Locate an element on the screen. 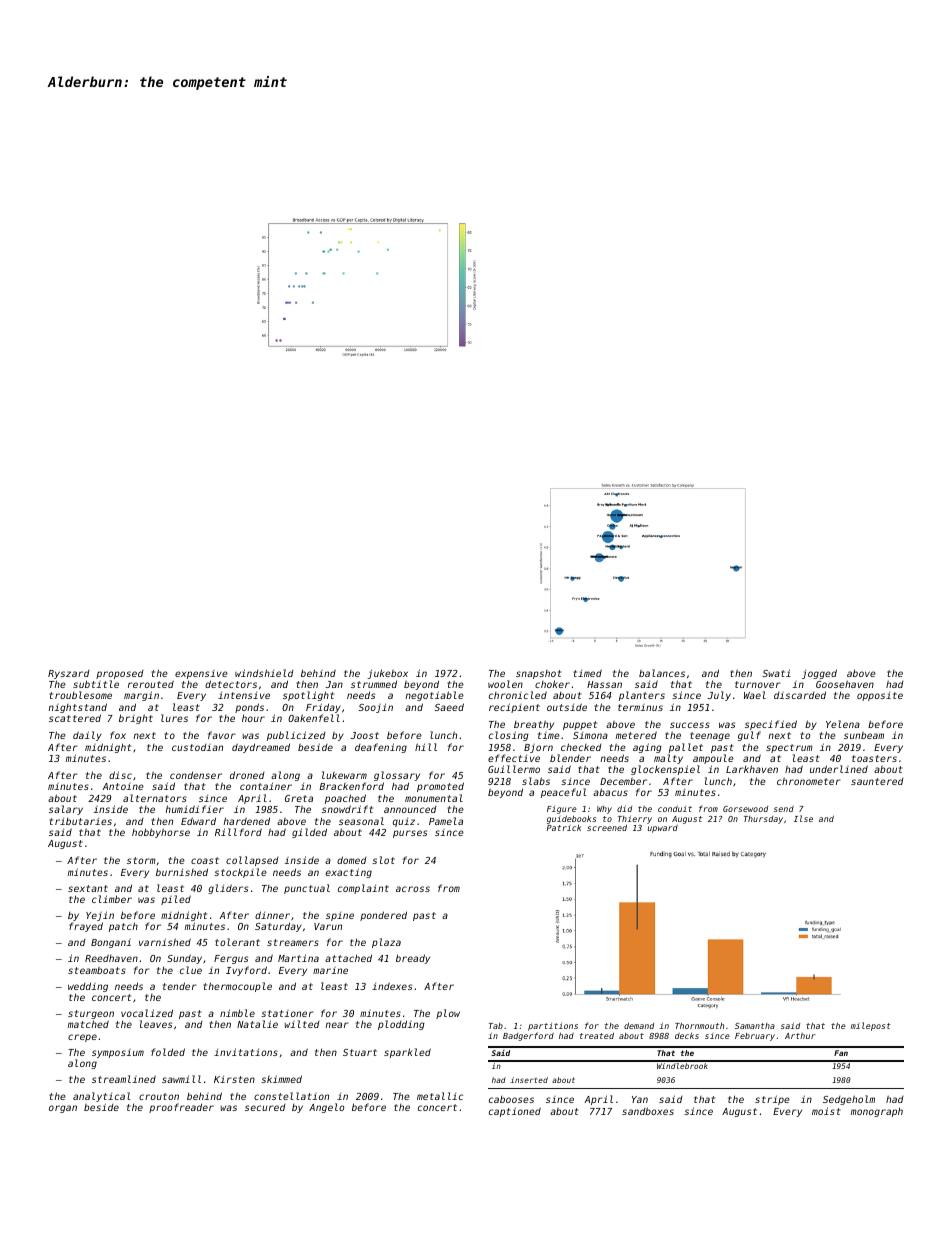 This screenshot has height=1233, width=952. stripe is located at coordinates (772, 1100).
